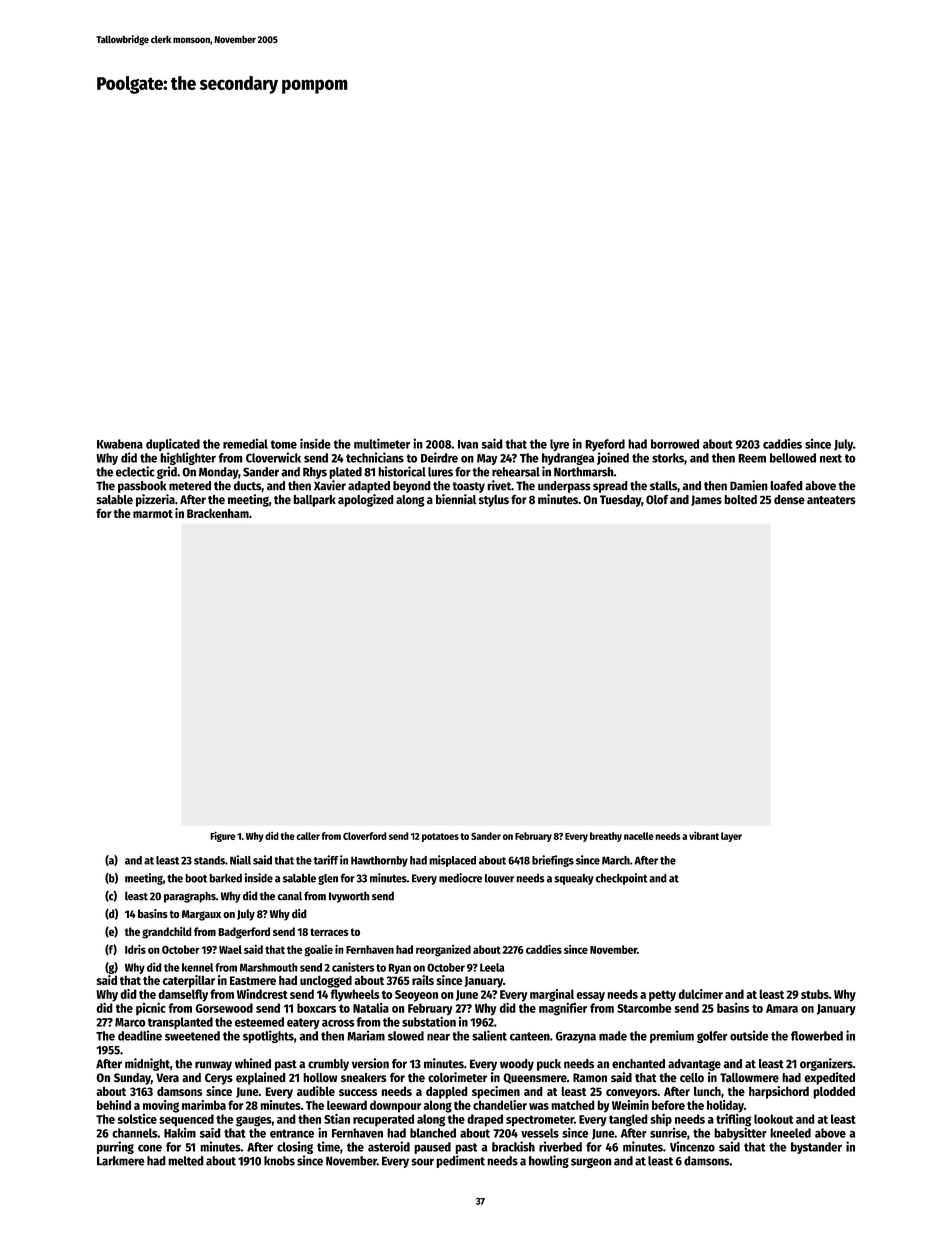 The image size is (952, 1233). What do you see at coordinates (460, 878) in the page?
I see `mediocre` at bounding box center [460, 878].
